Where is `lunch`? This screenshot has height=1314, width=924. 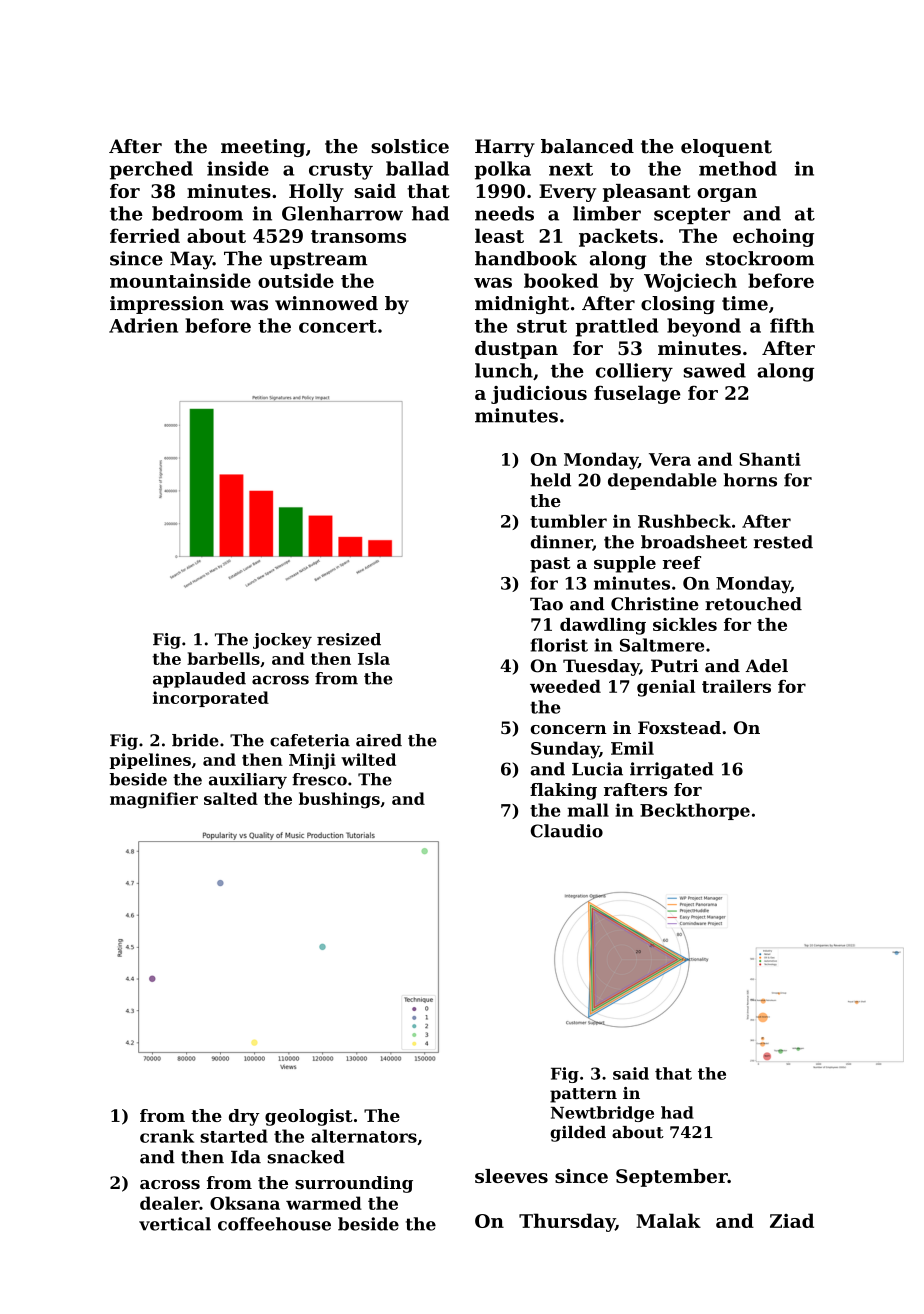
lunch is located at coordinates (504, 370).
